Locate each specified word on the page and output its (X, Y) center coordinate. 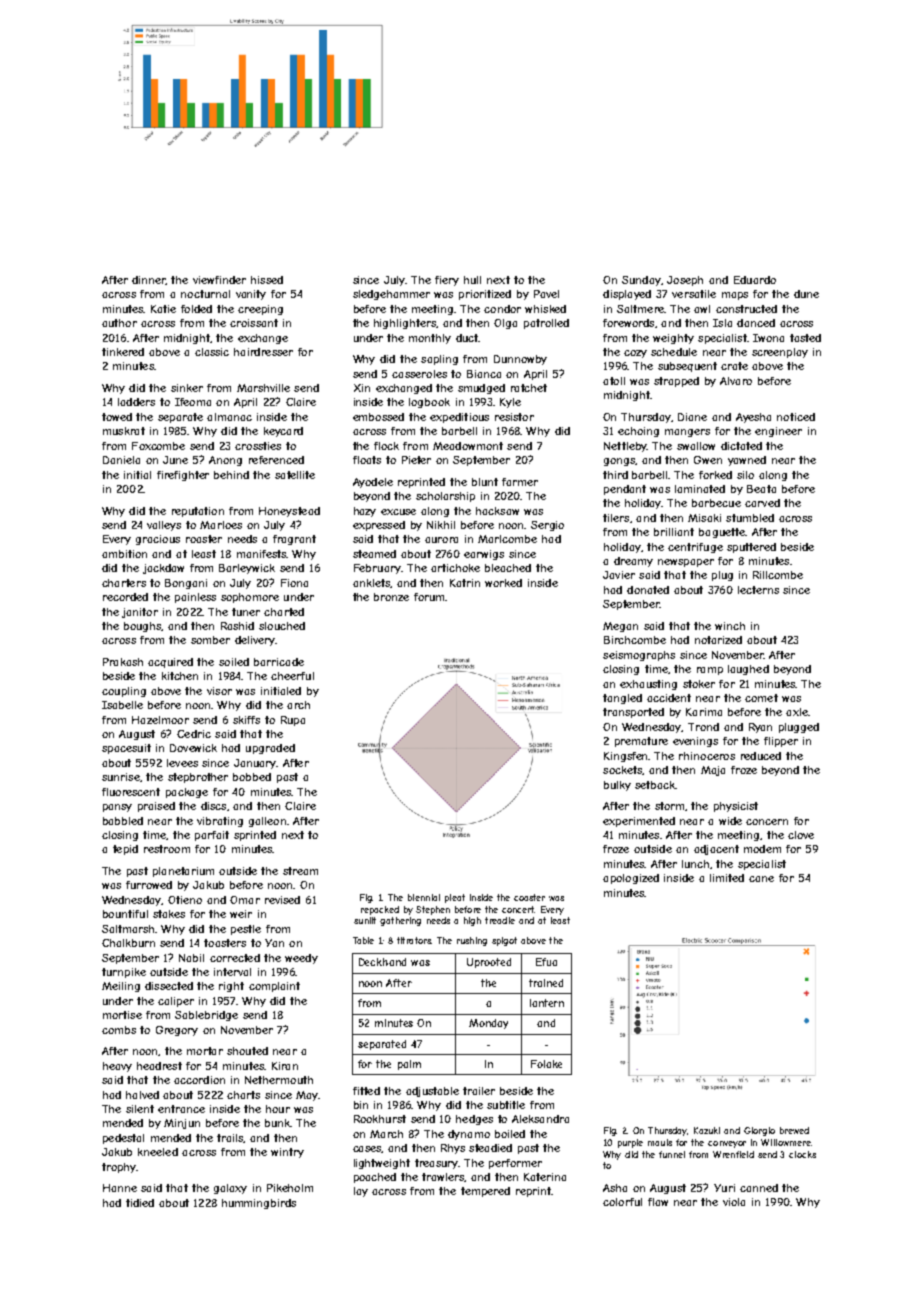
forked (715, 475)
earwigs (484, 555)
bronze (391, 597)
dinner (149, 280)
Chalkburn (128, 943)
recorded (125, 597)
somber (210, 640)
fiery (447, 281)
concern (767, 822)
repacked (380, 910)
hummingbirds (259, 1204)
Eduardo (755, 280)
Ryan (760, 728)
